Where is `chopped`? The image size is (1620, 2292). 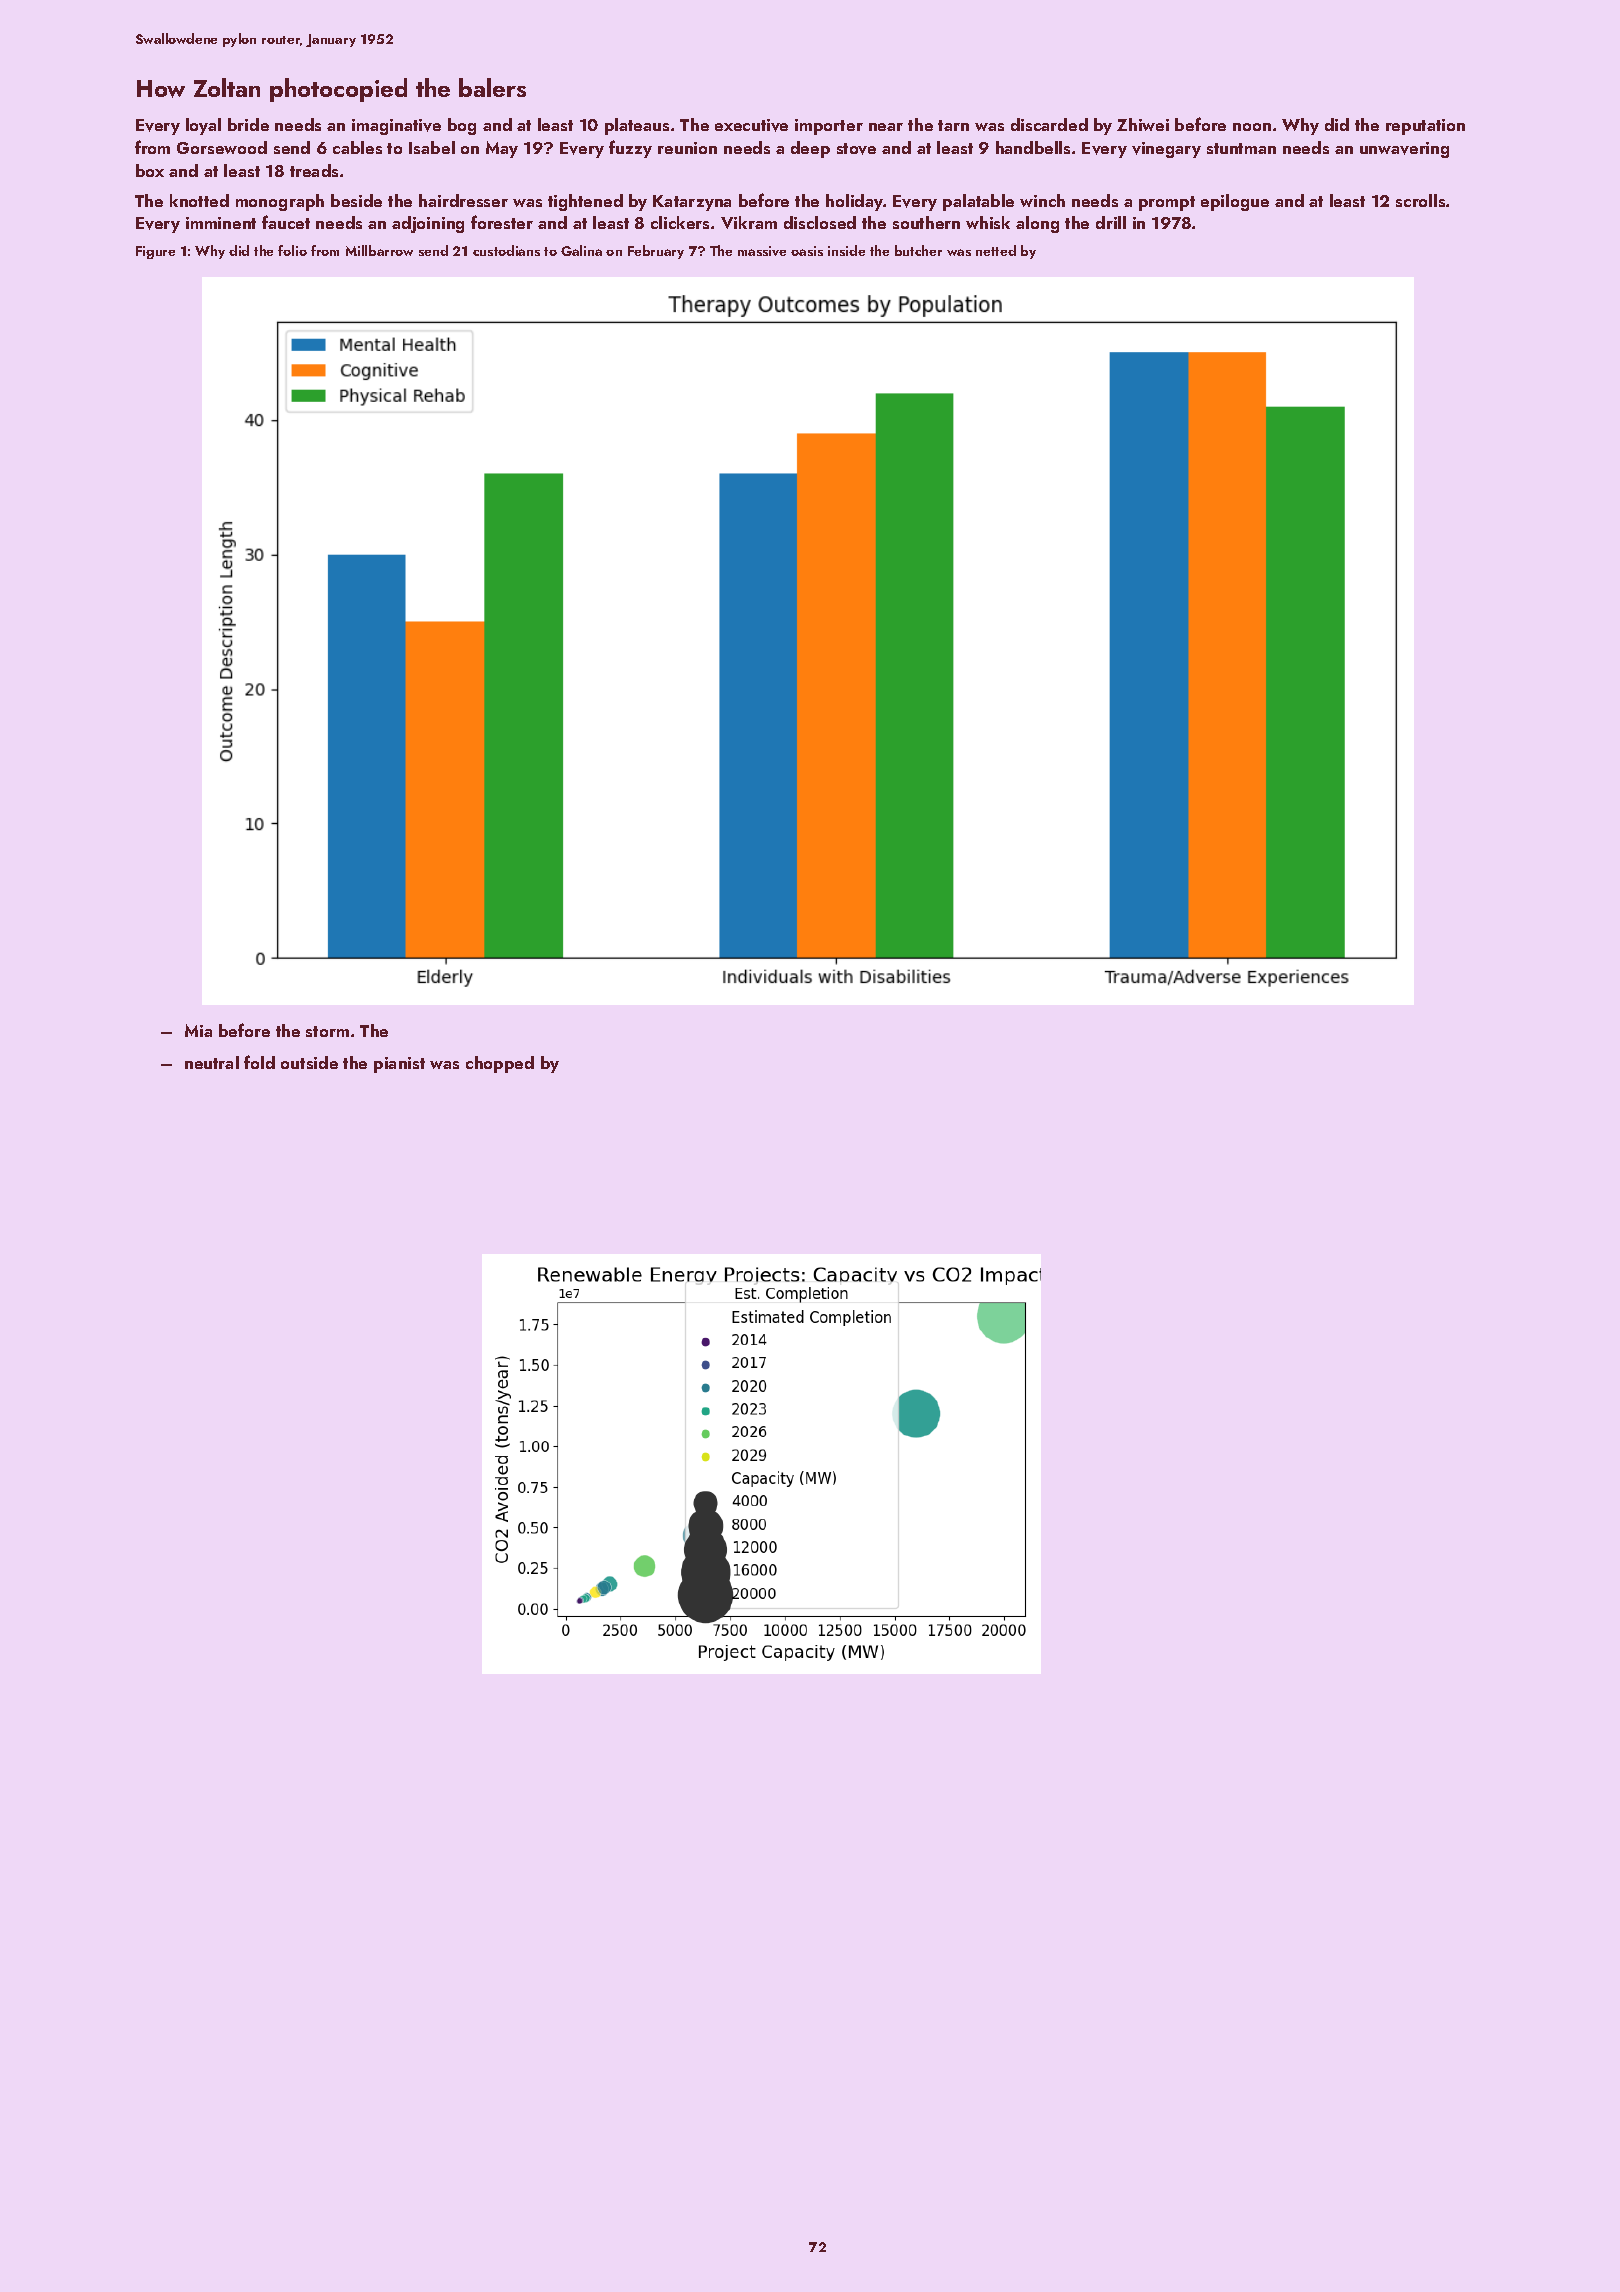 chopped is located at coordinates (500, 1064).
